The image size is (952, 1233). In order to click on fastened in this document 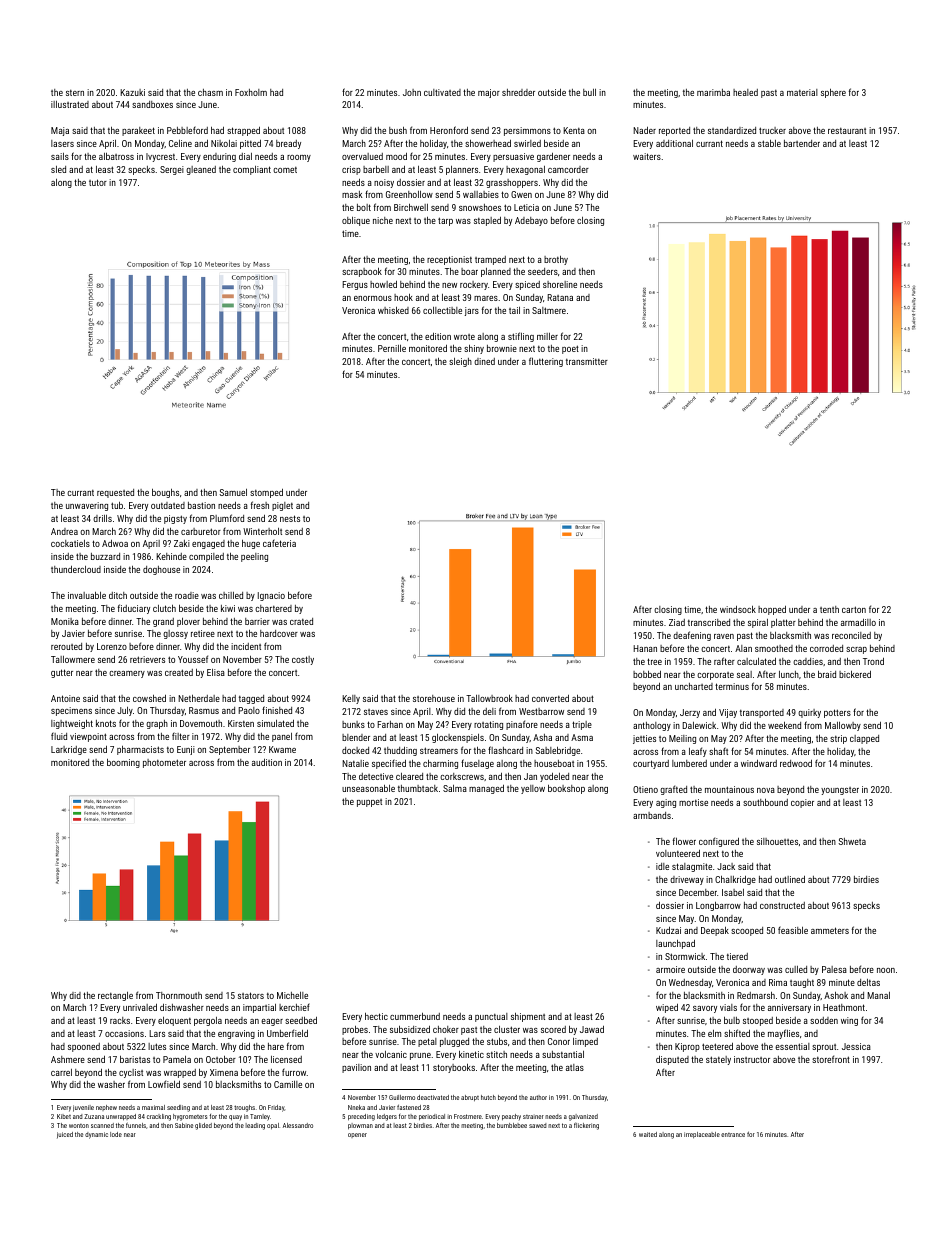, I will do `click(409, 1107)`.
